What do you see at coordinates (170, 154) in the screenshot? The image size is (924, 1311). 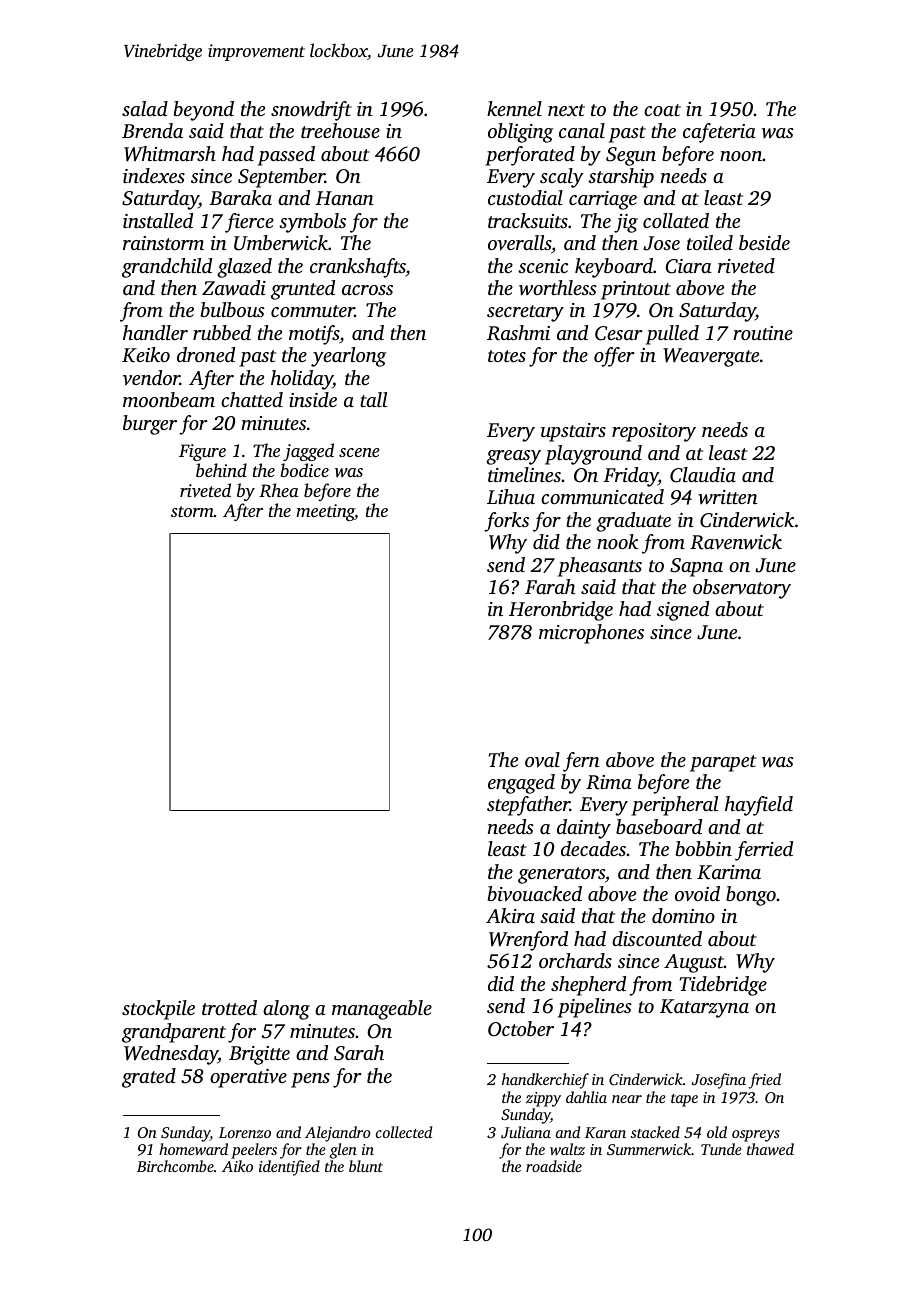 I see `Whitmarsh` at bounding box center [170, 154].
